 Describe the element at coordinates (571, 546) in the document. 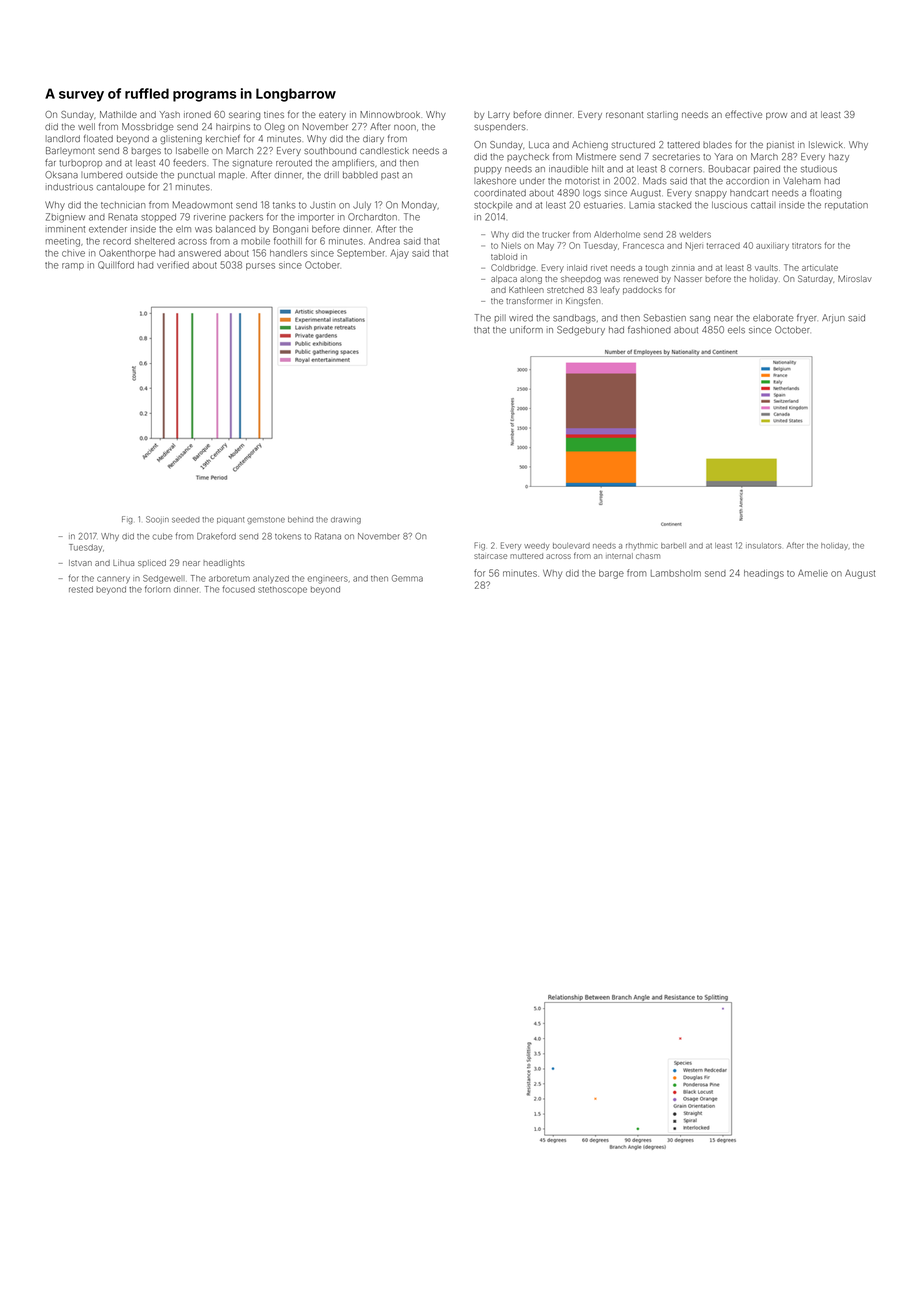

I see `boulevard` at that location.
